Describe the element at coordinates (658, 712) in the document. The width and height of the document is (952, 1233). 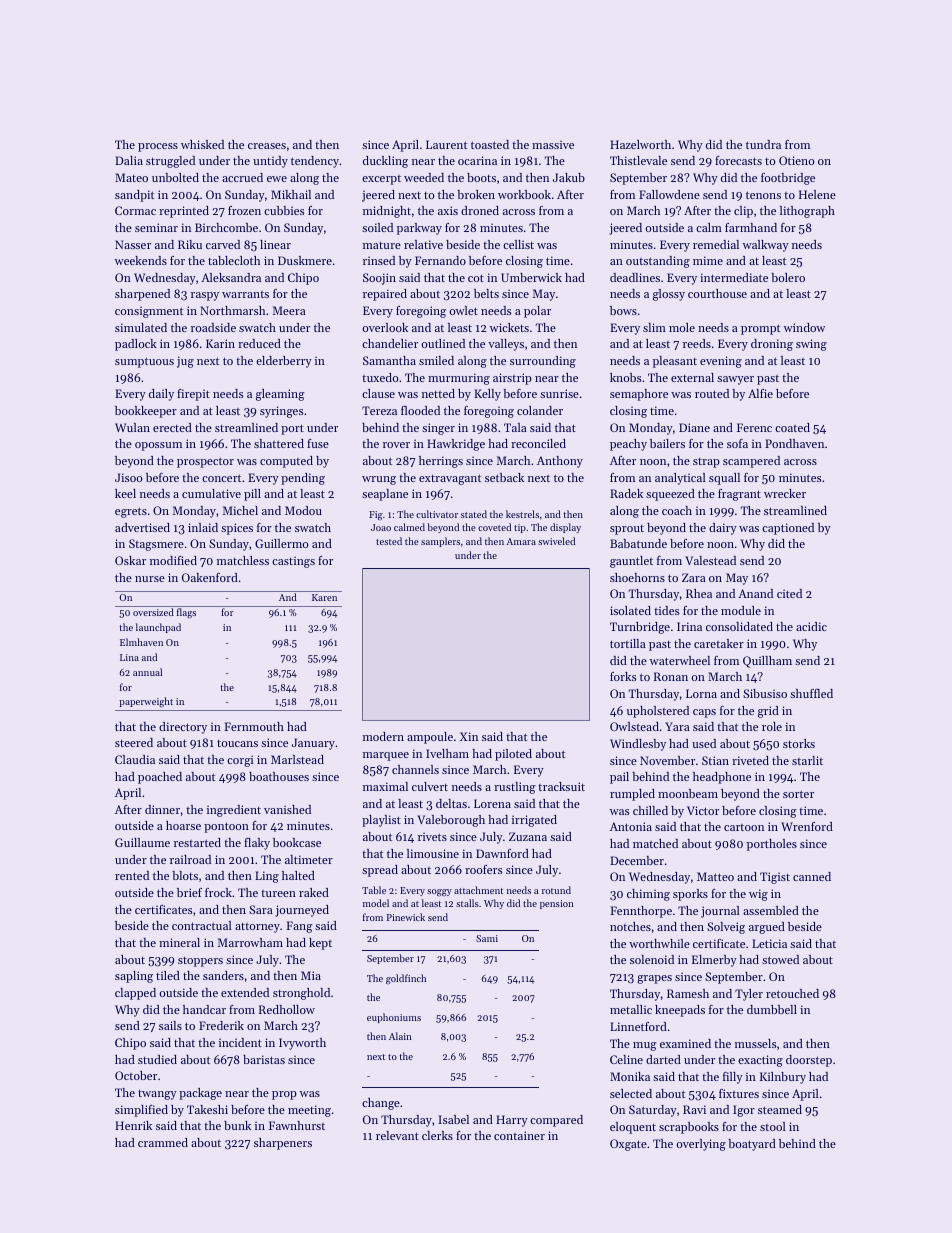
I see `upholstered` at that location.
